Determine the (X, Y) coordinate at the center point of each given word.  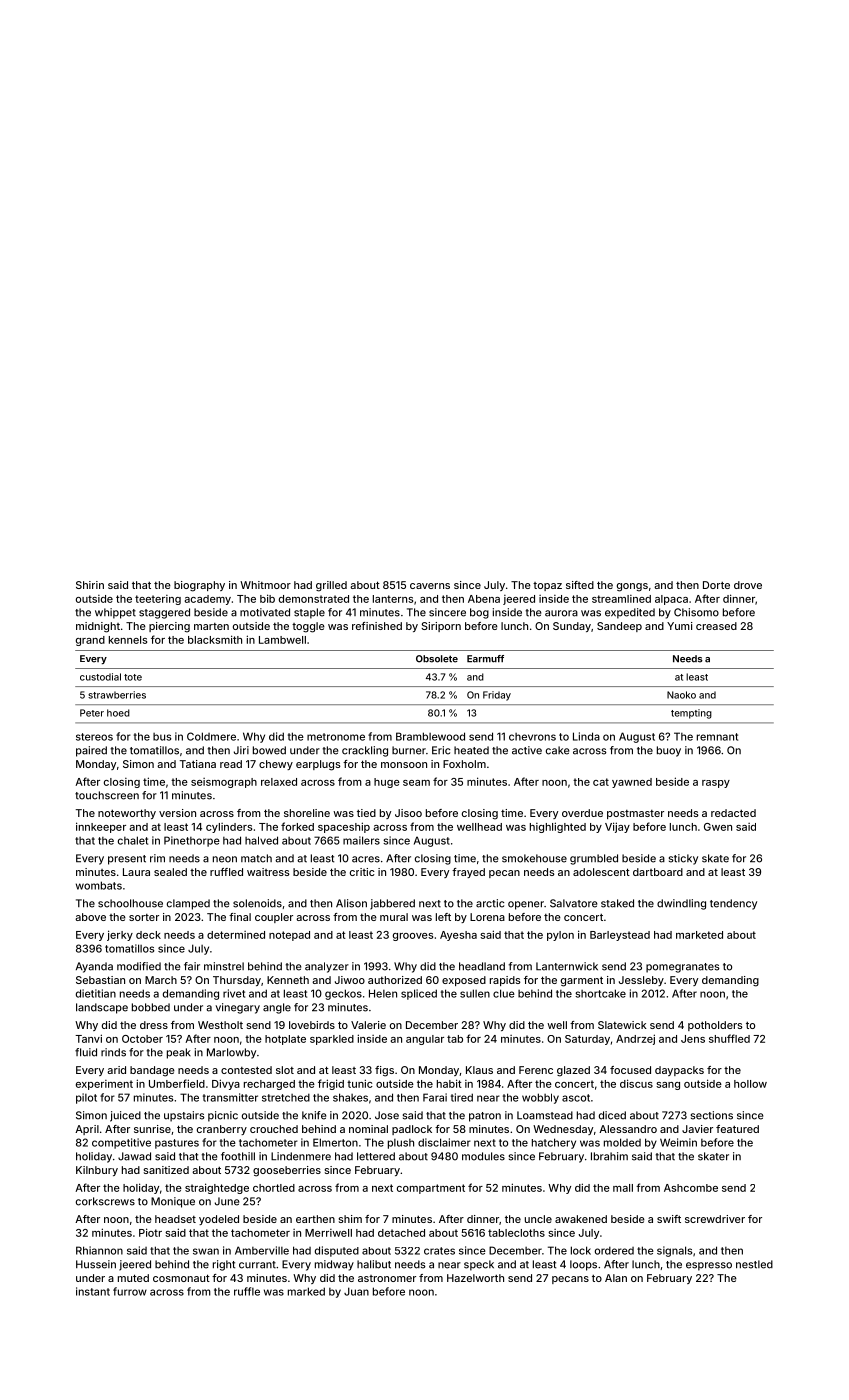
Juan (356, 1291)
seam (416, 783)
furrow (130, 1291)
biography (199, 586)
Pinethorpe (192, 841)
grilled (331, 586)
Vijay (617, 827)
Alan (616, 1278)
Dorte (716, 585)
